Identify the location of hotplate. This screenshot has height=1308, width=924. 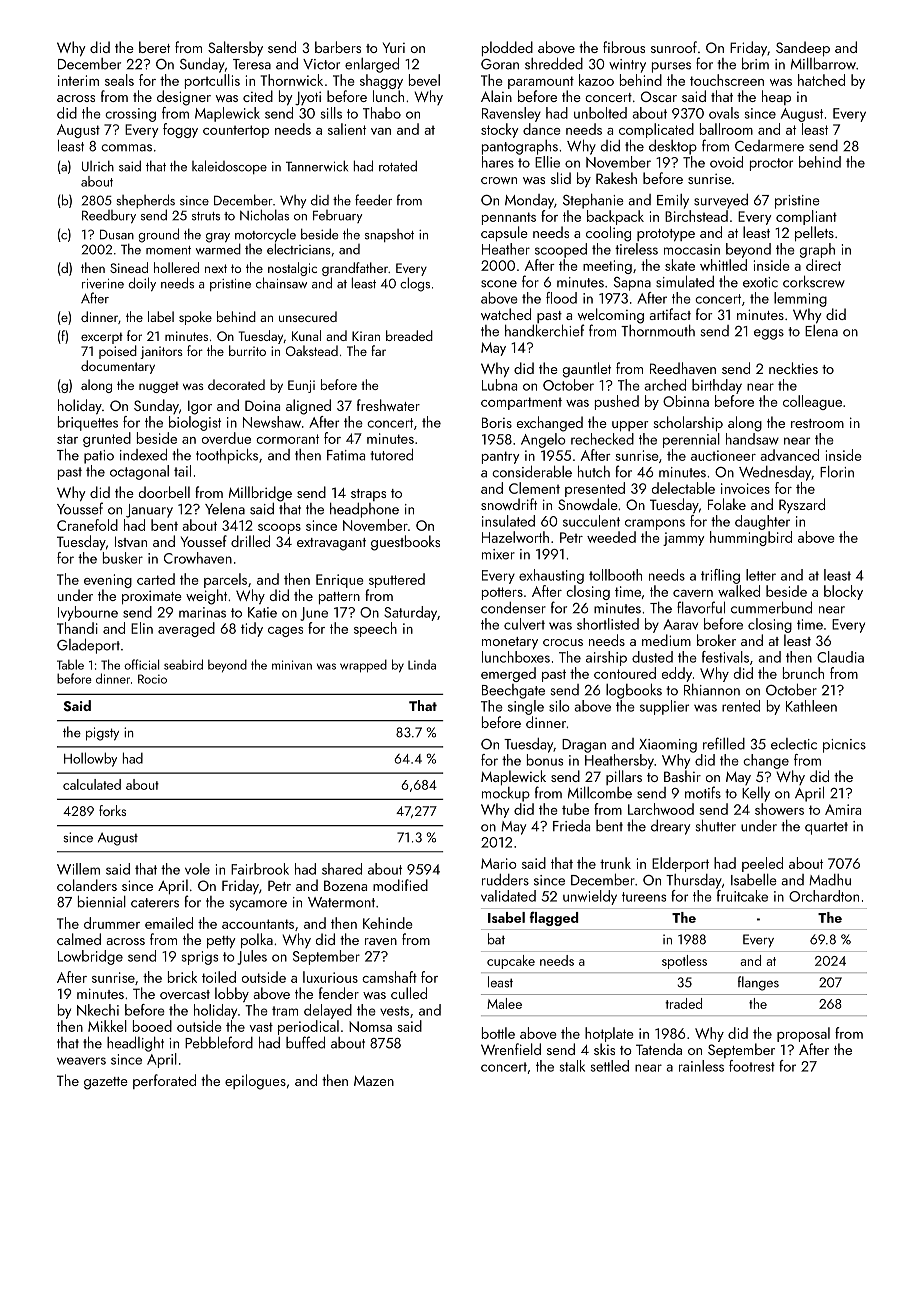
(609, 1034).
